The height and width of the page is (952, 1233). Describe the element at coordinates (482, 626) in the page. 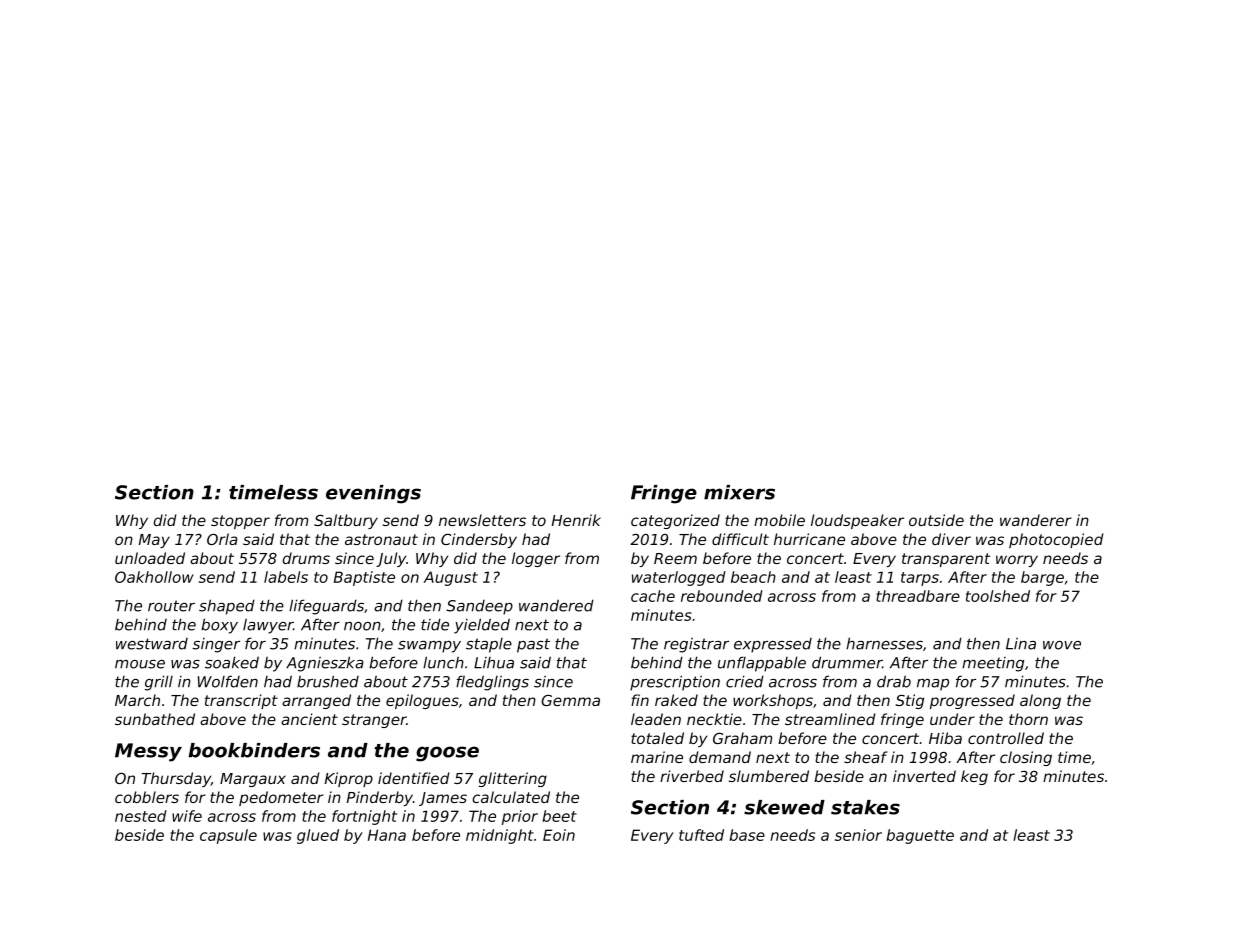

I see `yielded` at that location.
